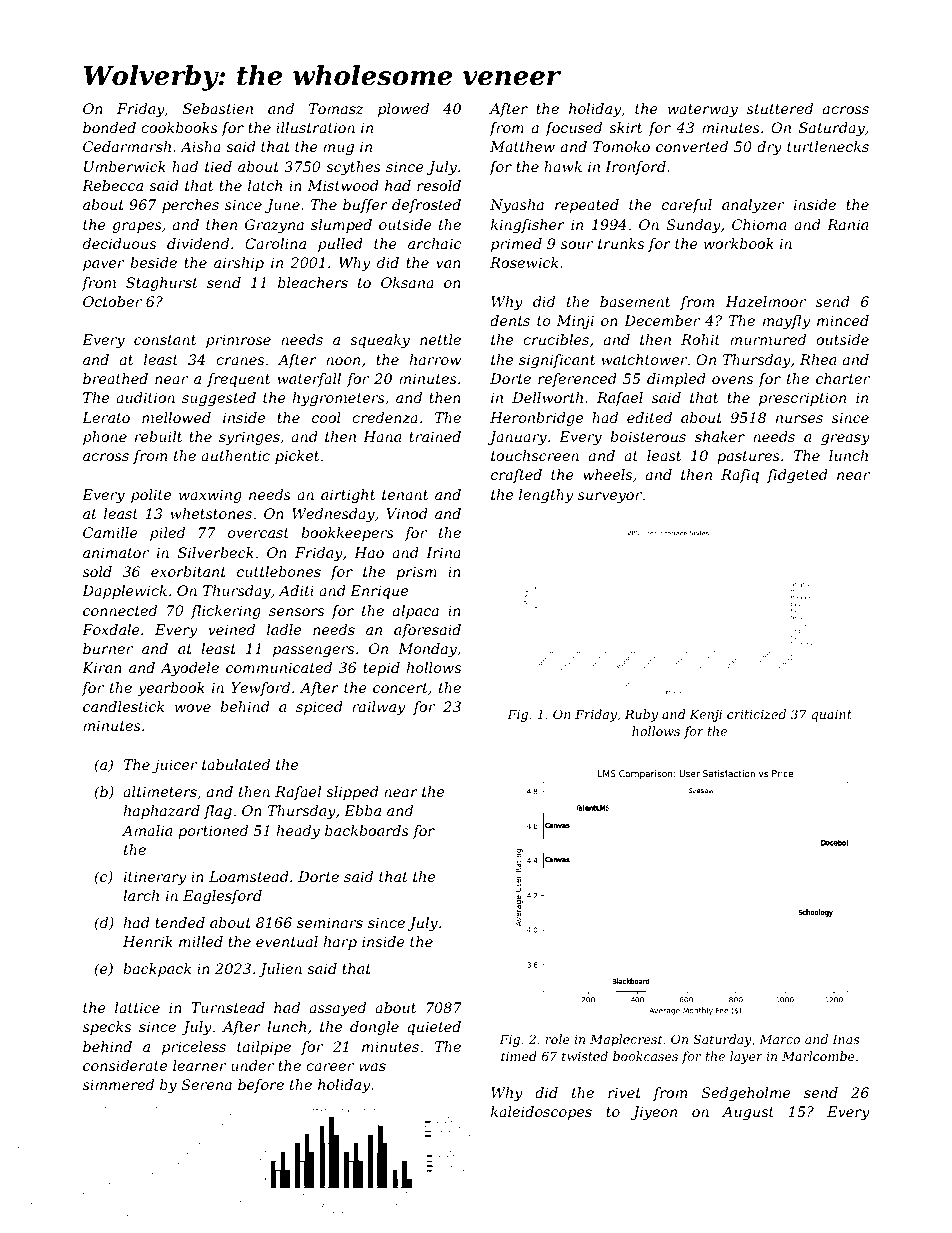 The width and height of the screenshot is (952, 1233). I want to click on seminars, so click(330, 922).
